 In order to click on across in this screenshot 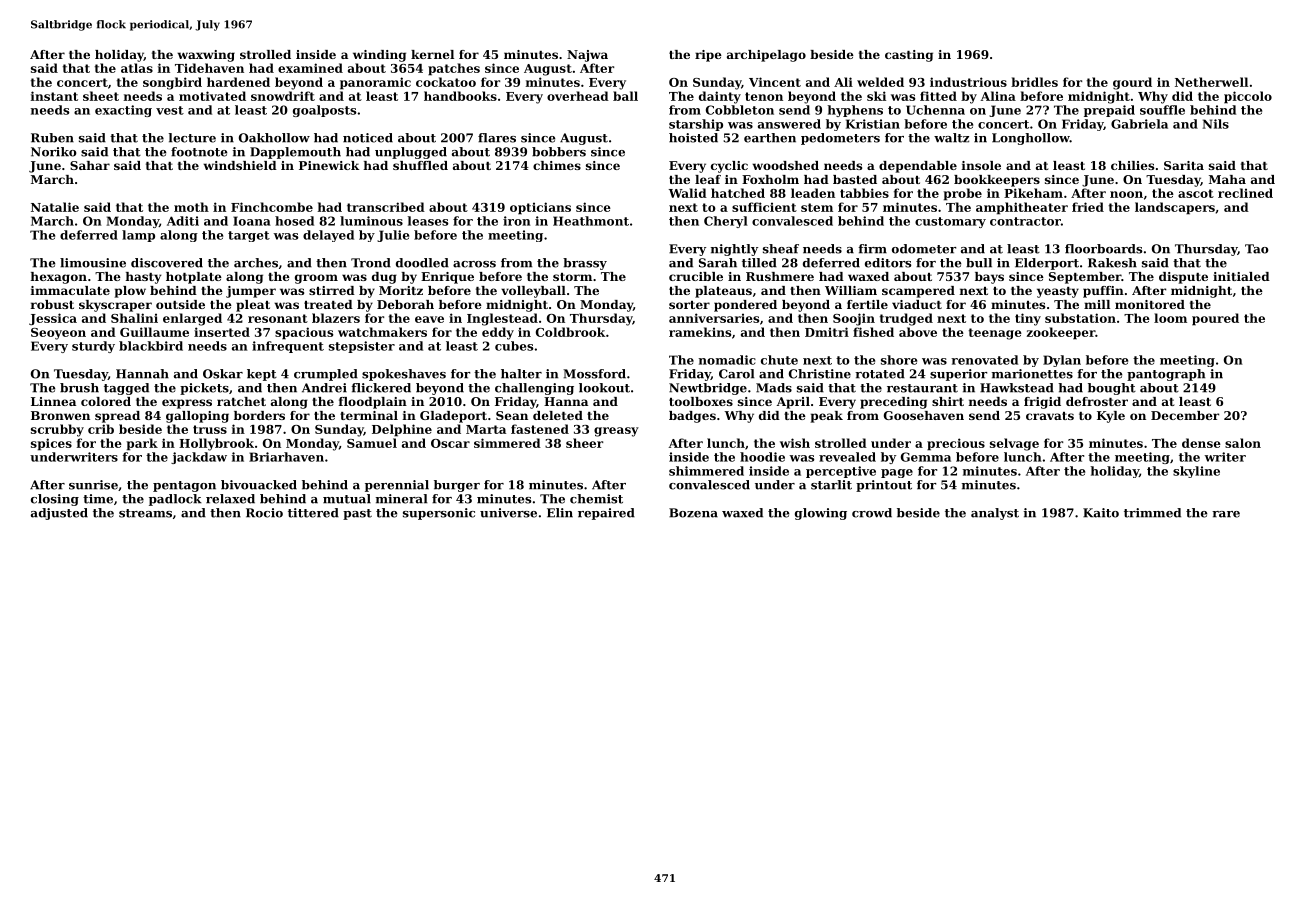, I will do `click(474, 264)`.
